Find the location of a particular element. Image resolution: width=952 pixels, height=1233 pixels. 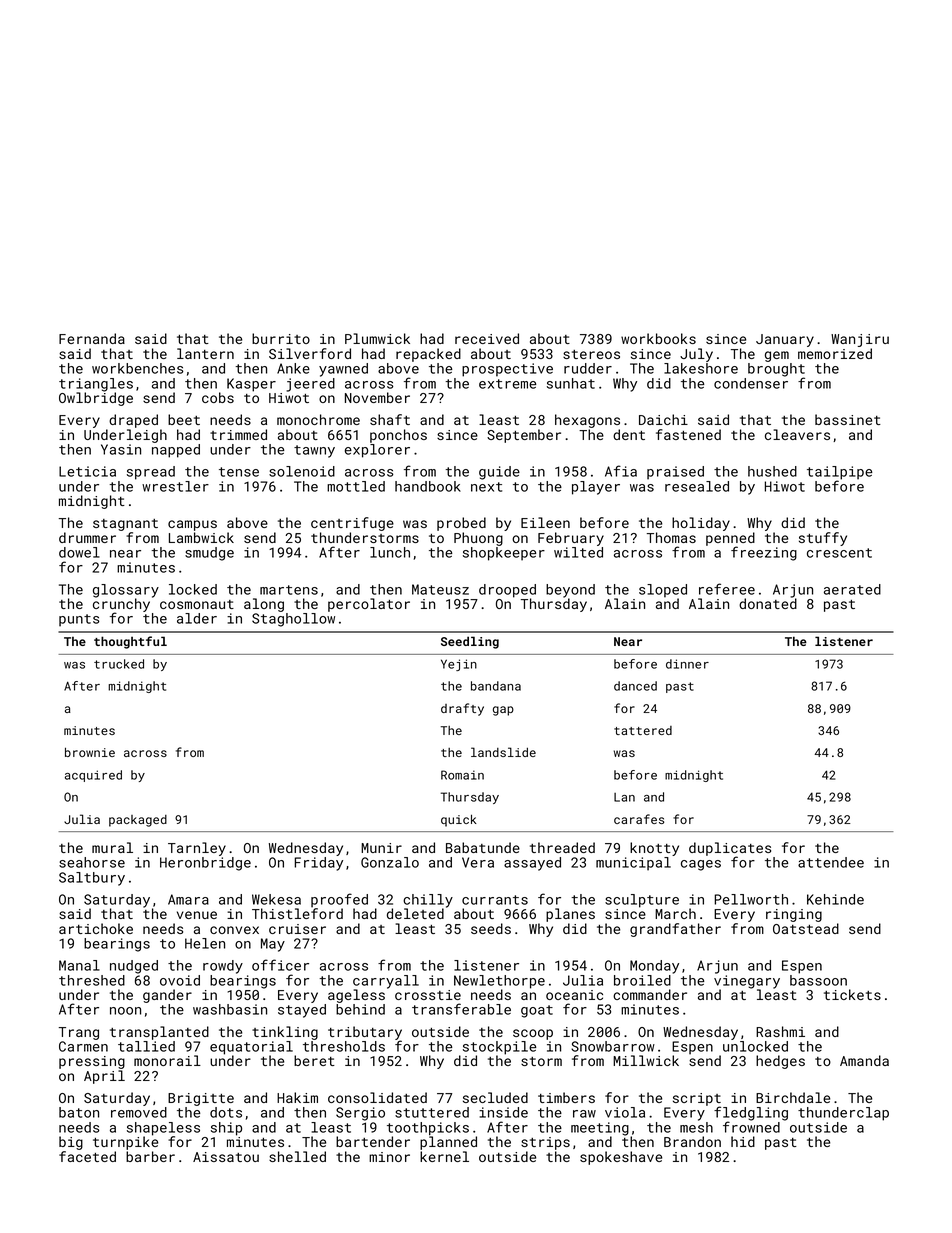

Fernanda is located at coordinates (92, 338).
